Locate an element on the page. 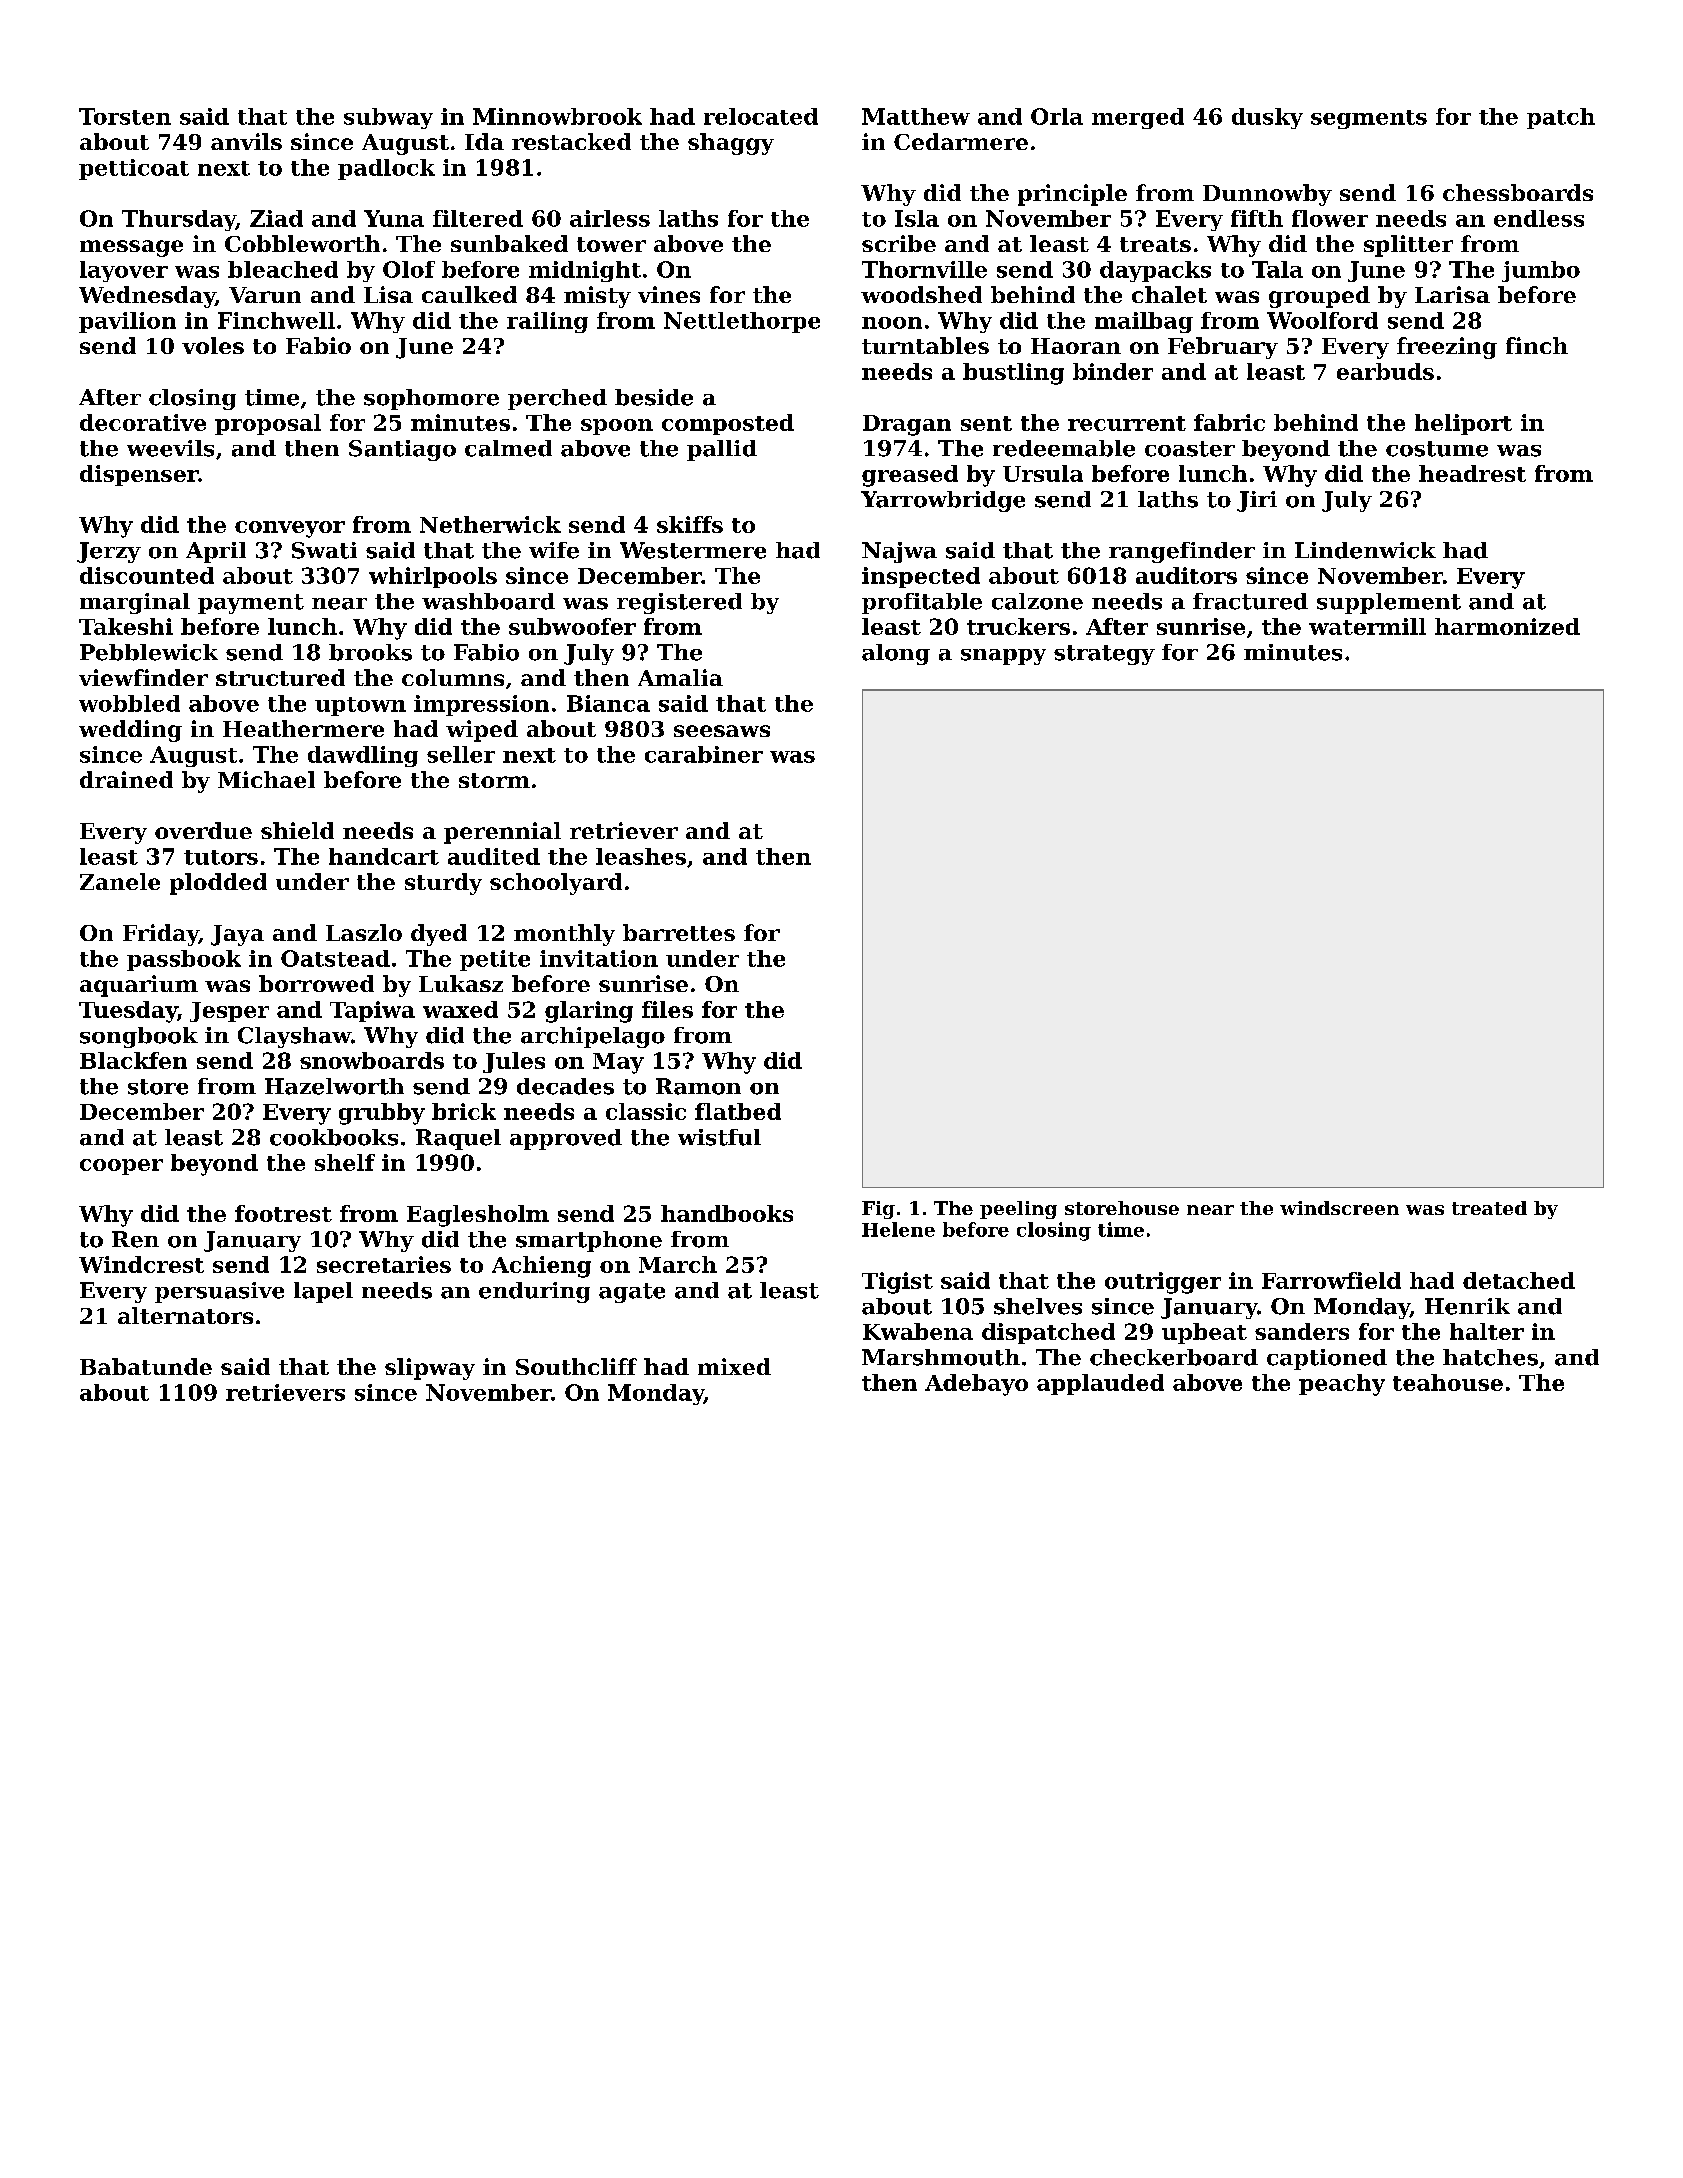 This page has height=2178, width=1683. slipway is located at coordinates (430, 1369).
